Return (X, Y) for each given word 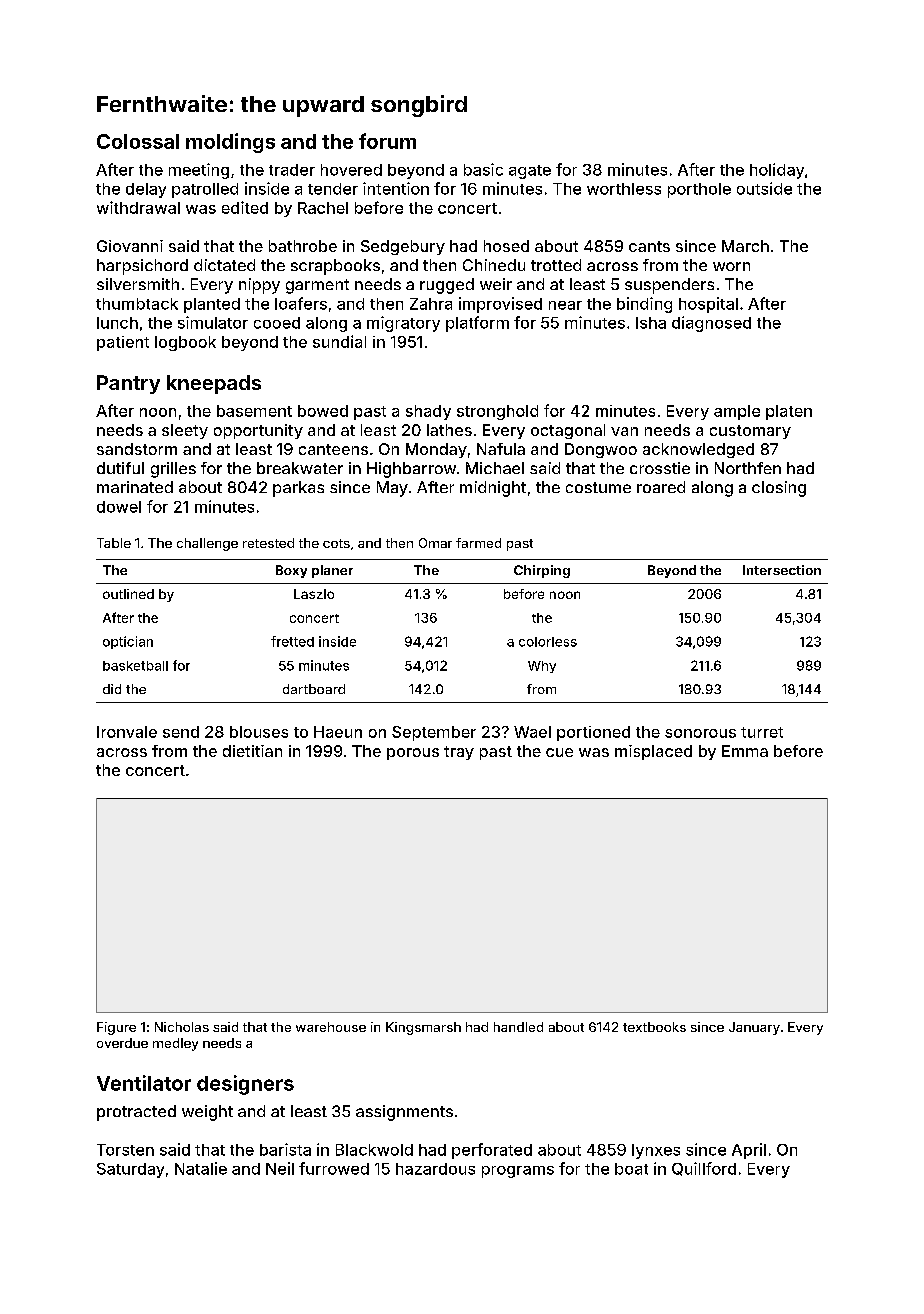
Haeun (338, 732)
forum (387, 141)
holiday (777, 171)
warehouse (331, 1027)
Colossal (138, 141)
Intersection (782, 570)
